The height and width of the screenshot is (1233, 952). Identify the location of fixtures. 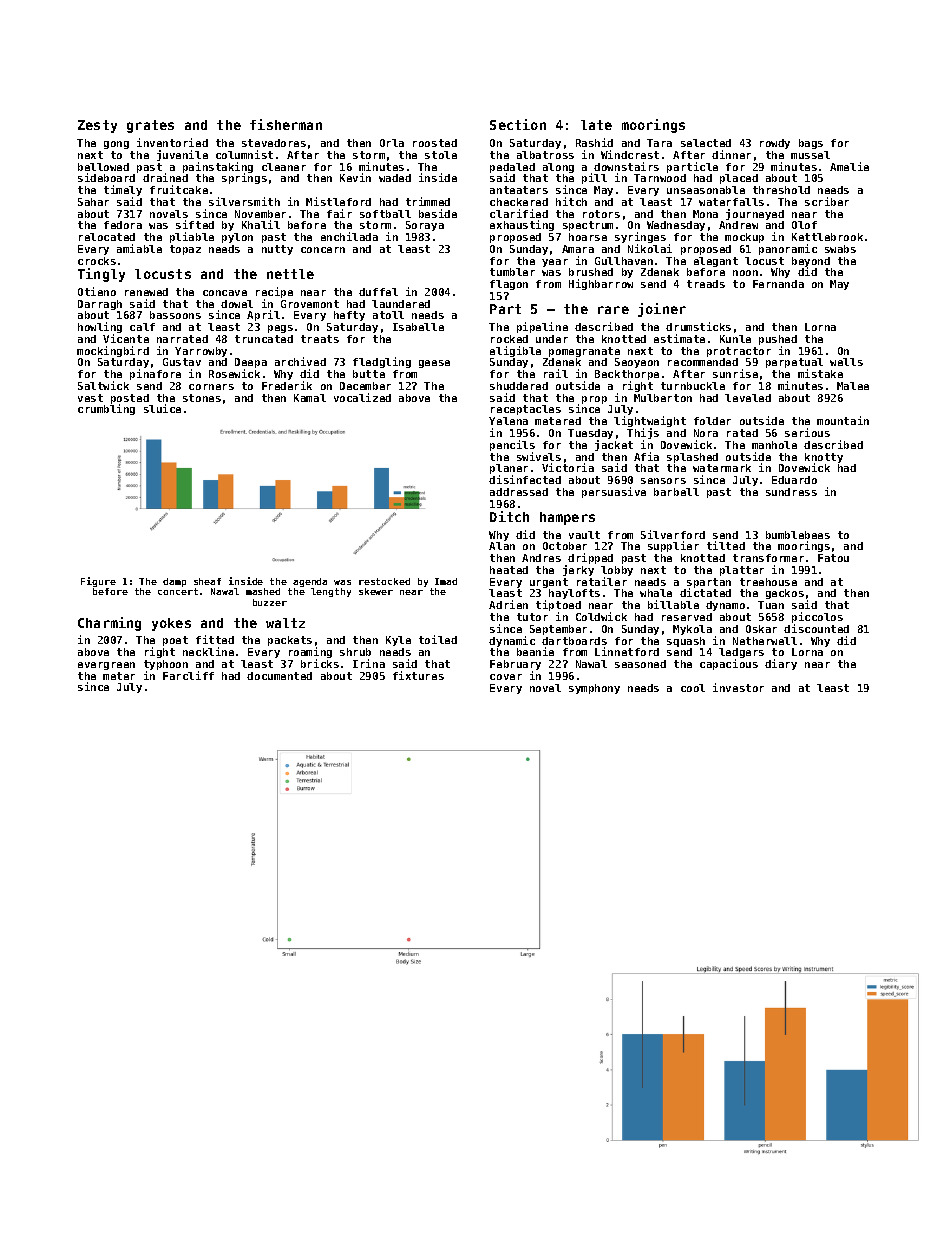
(418, 675).
